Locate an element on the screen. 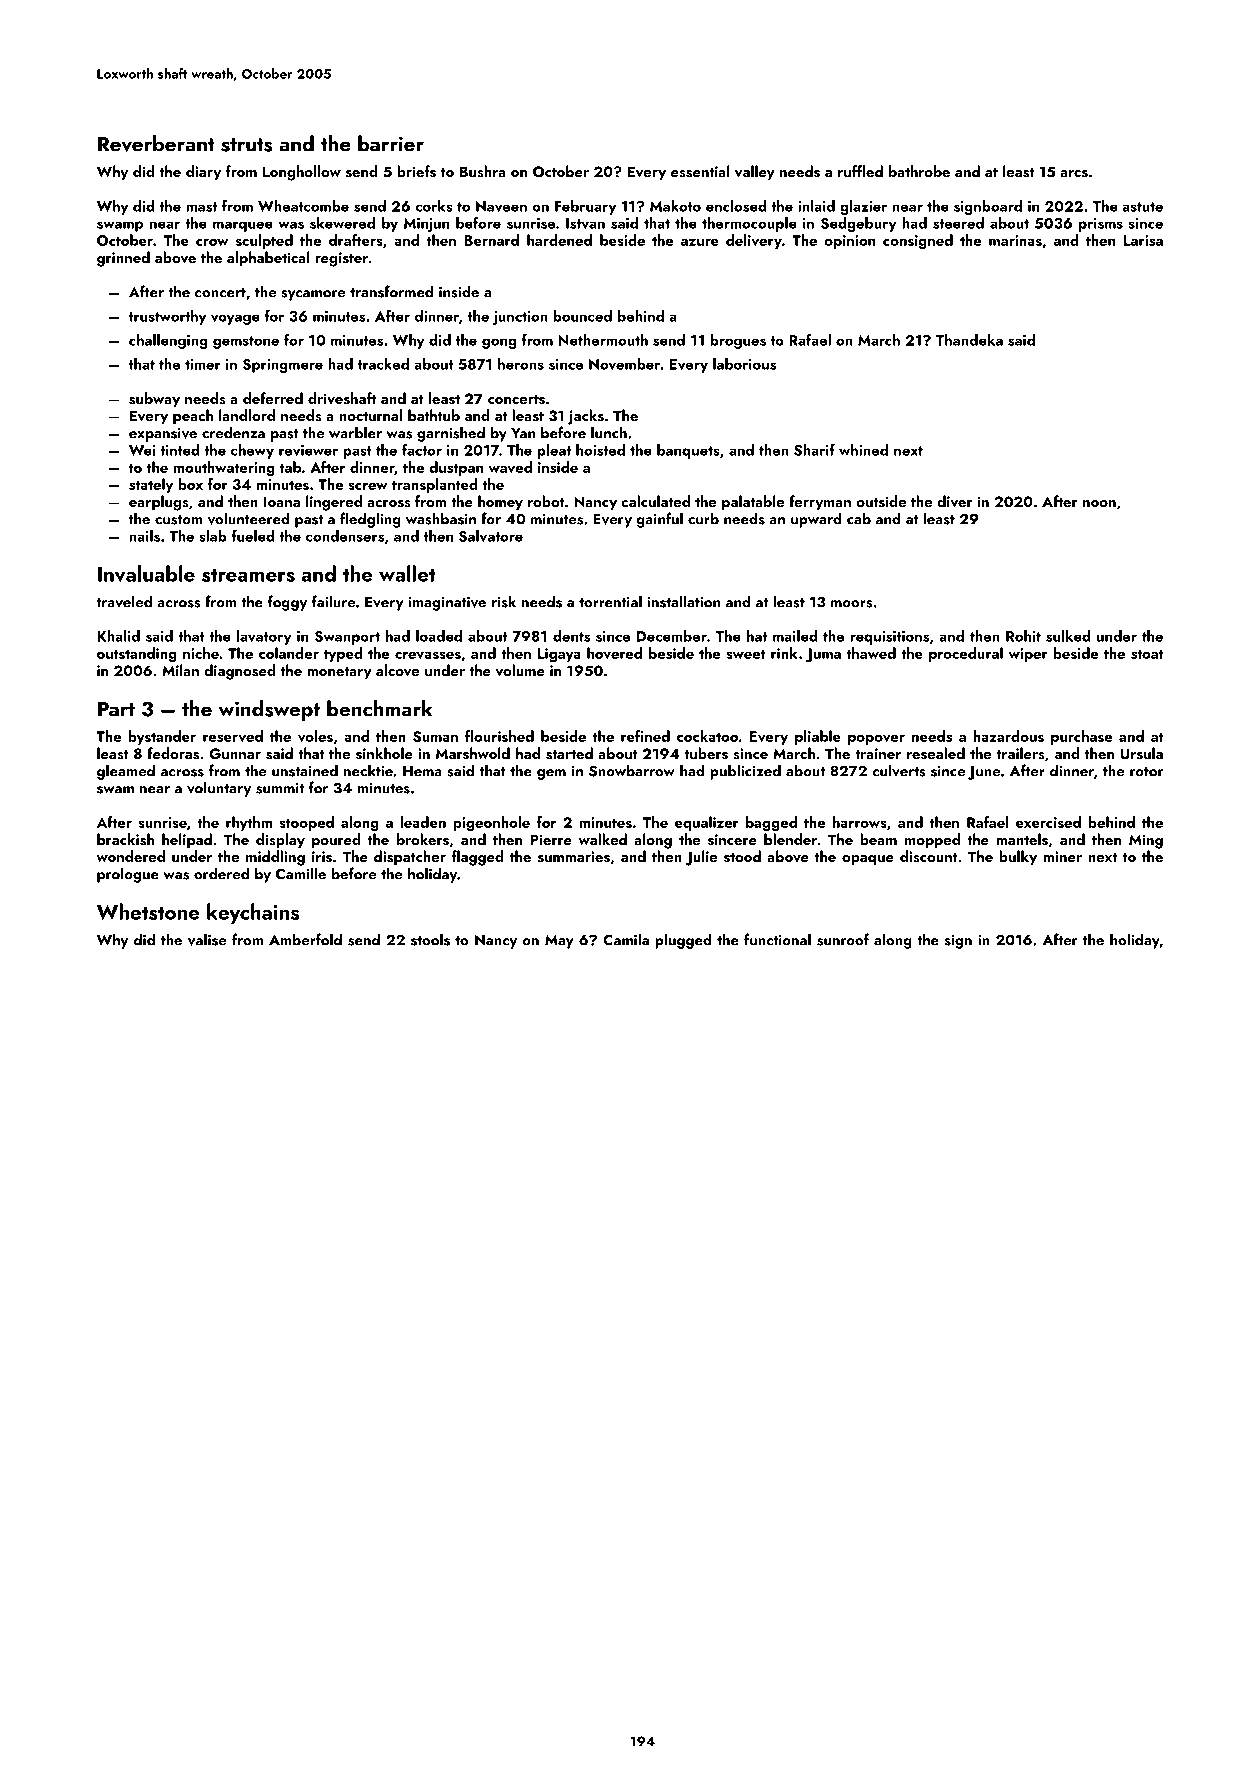  sunroof is located at coordinates (843, 939).
